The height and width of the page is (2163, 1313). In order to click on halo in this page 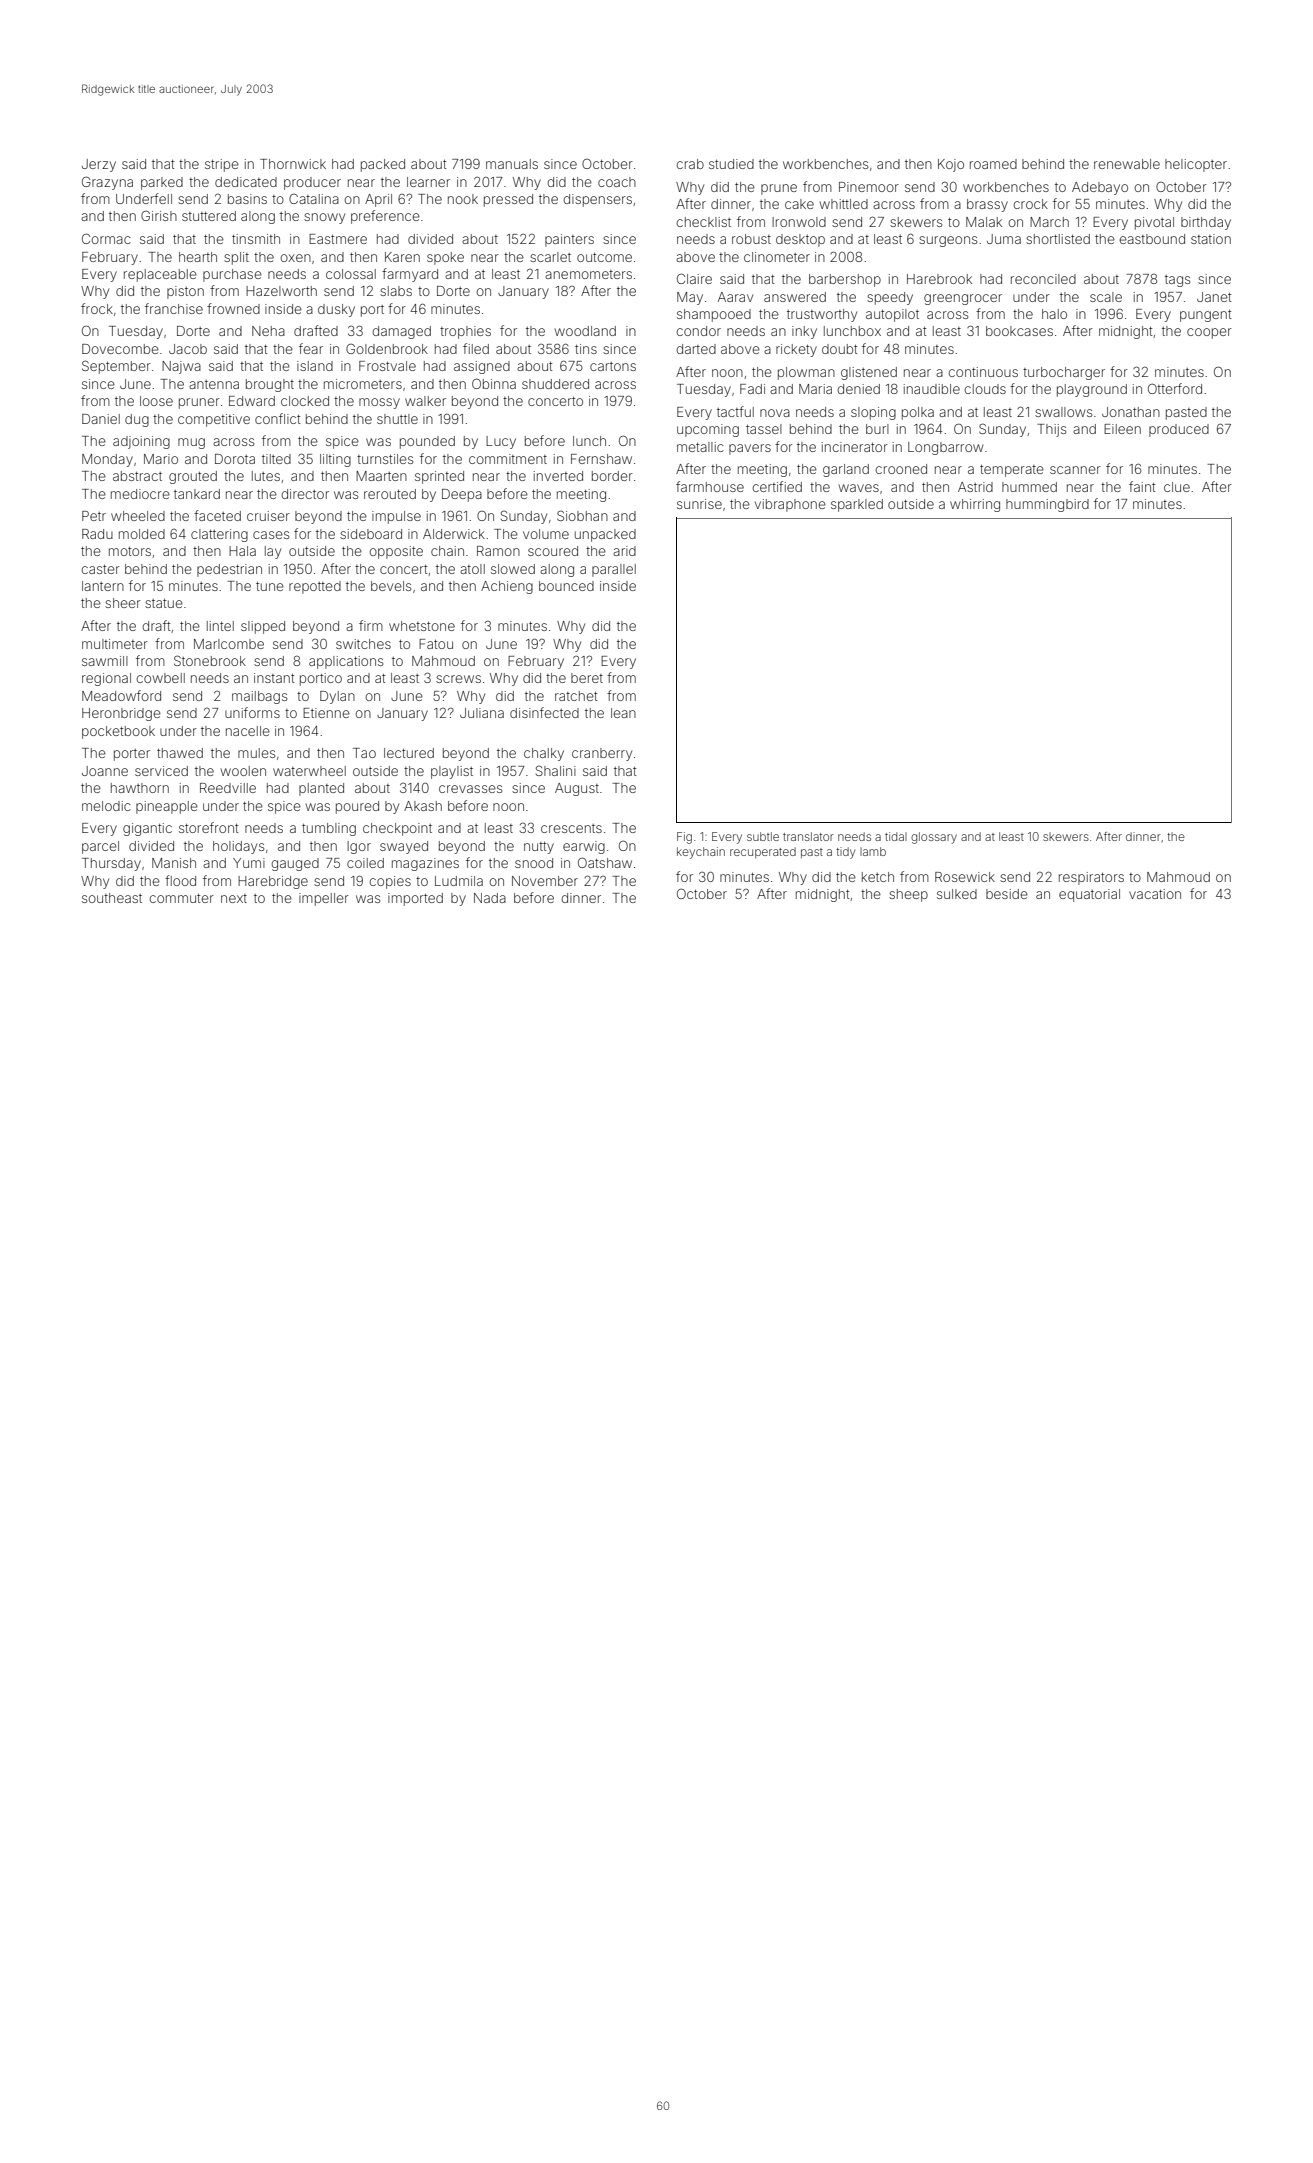, I will do `click(1054, 314)`.
